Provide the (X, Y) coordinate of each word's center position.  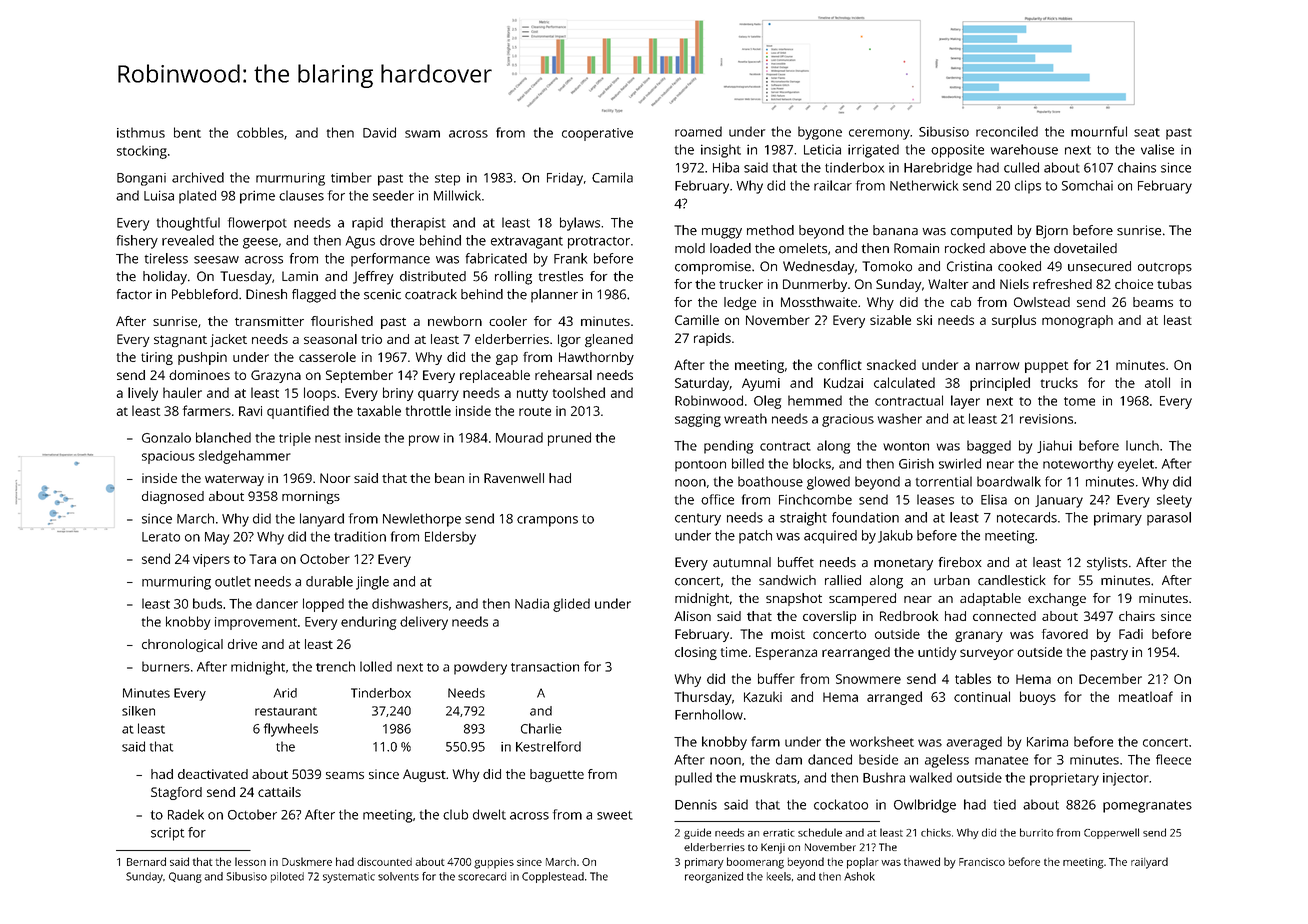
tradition (360, 536)
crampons (547, 521)
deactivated (213, 774)
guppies (494, 863)
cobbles (260, 132)
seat (1147, 132)
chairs (1137, 616)
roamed (698, 131)
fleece (1173, 759)
